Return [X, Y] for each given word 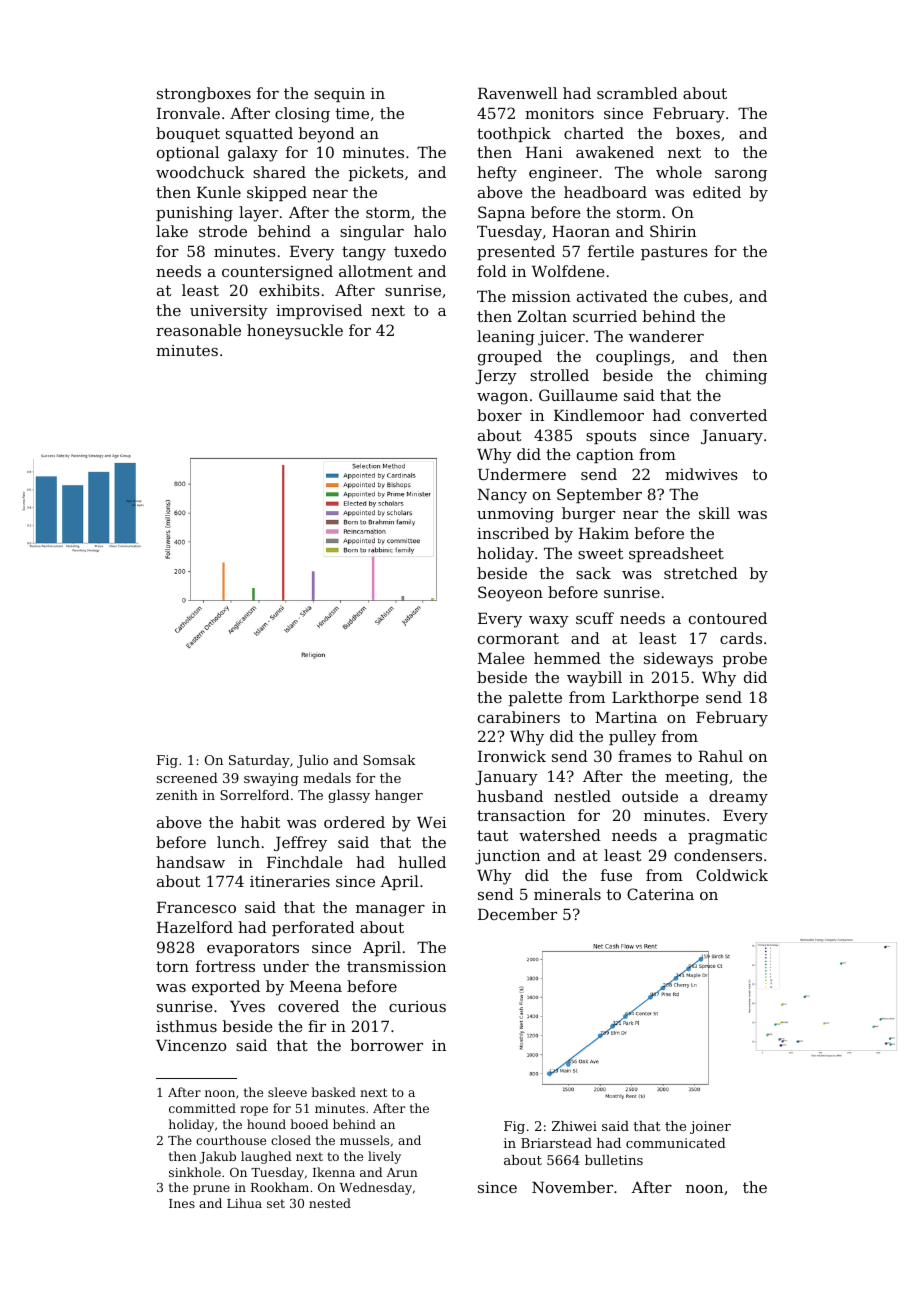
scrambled [637, 93]
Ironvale [188, 113]
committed [202, 1108]
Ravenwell [517, 93]
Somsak [389, 760]
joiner [710, 1127]
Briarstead [556, 1143]
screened [187, 778]
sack [593, 573]
